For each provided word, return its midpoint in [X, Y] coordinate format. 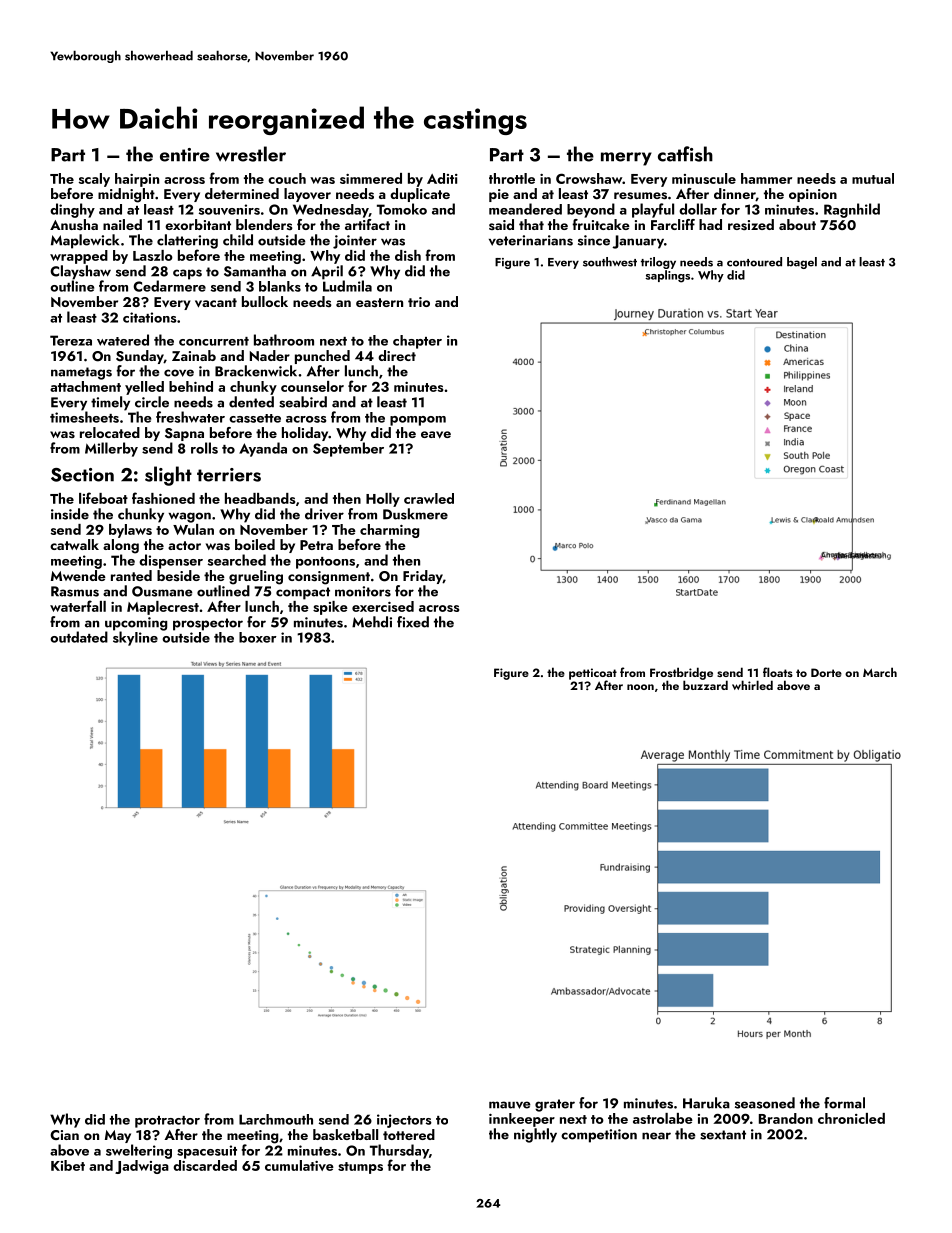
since [594, 240]
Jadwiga [142, 1167]
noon [640, 687]
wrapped [79, 257]
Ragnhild [852, 210]
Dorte [826, 672]
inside [70, 514]
